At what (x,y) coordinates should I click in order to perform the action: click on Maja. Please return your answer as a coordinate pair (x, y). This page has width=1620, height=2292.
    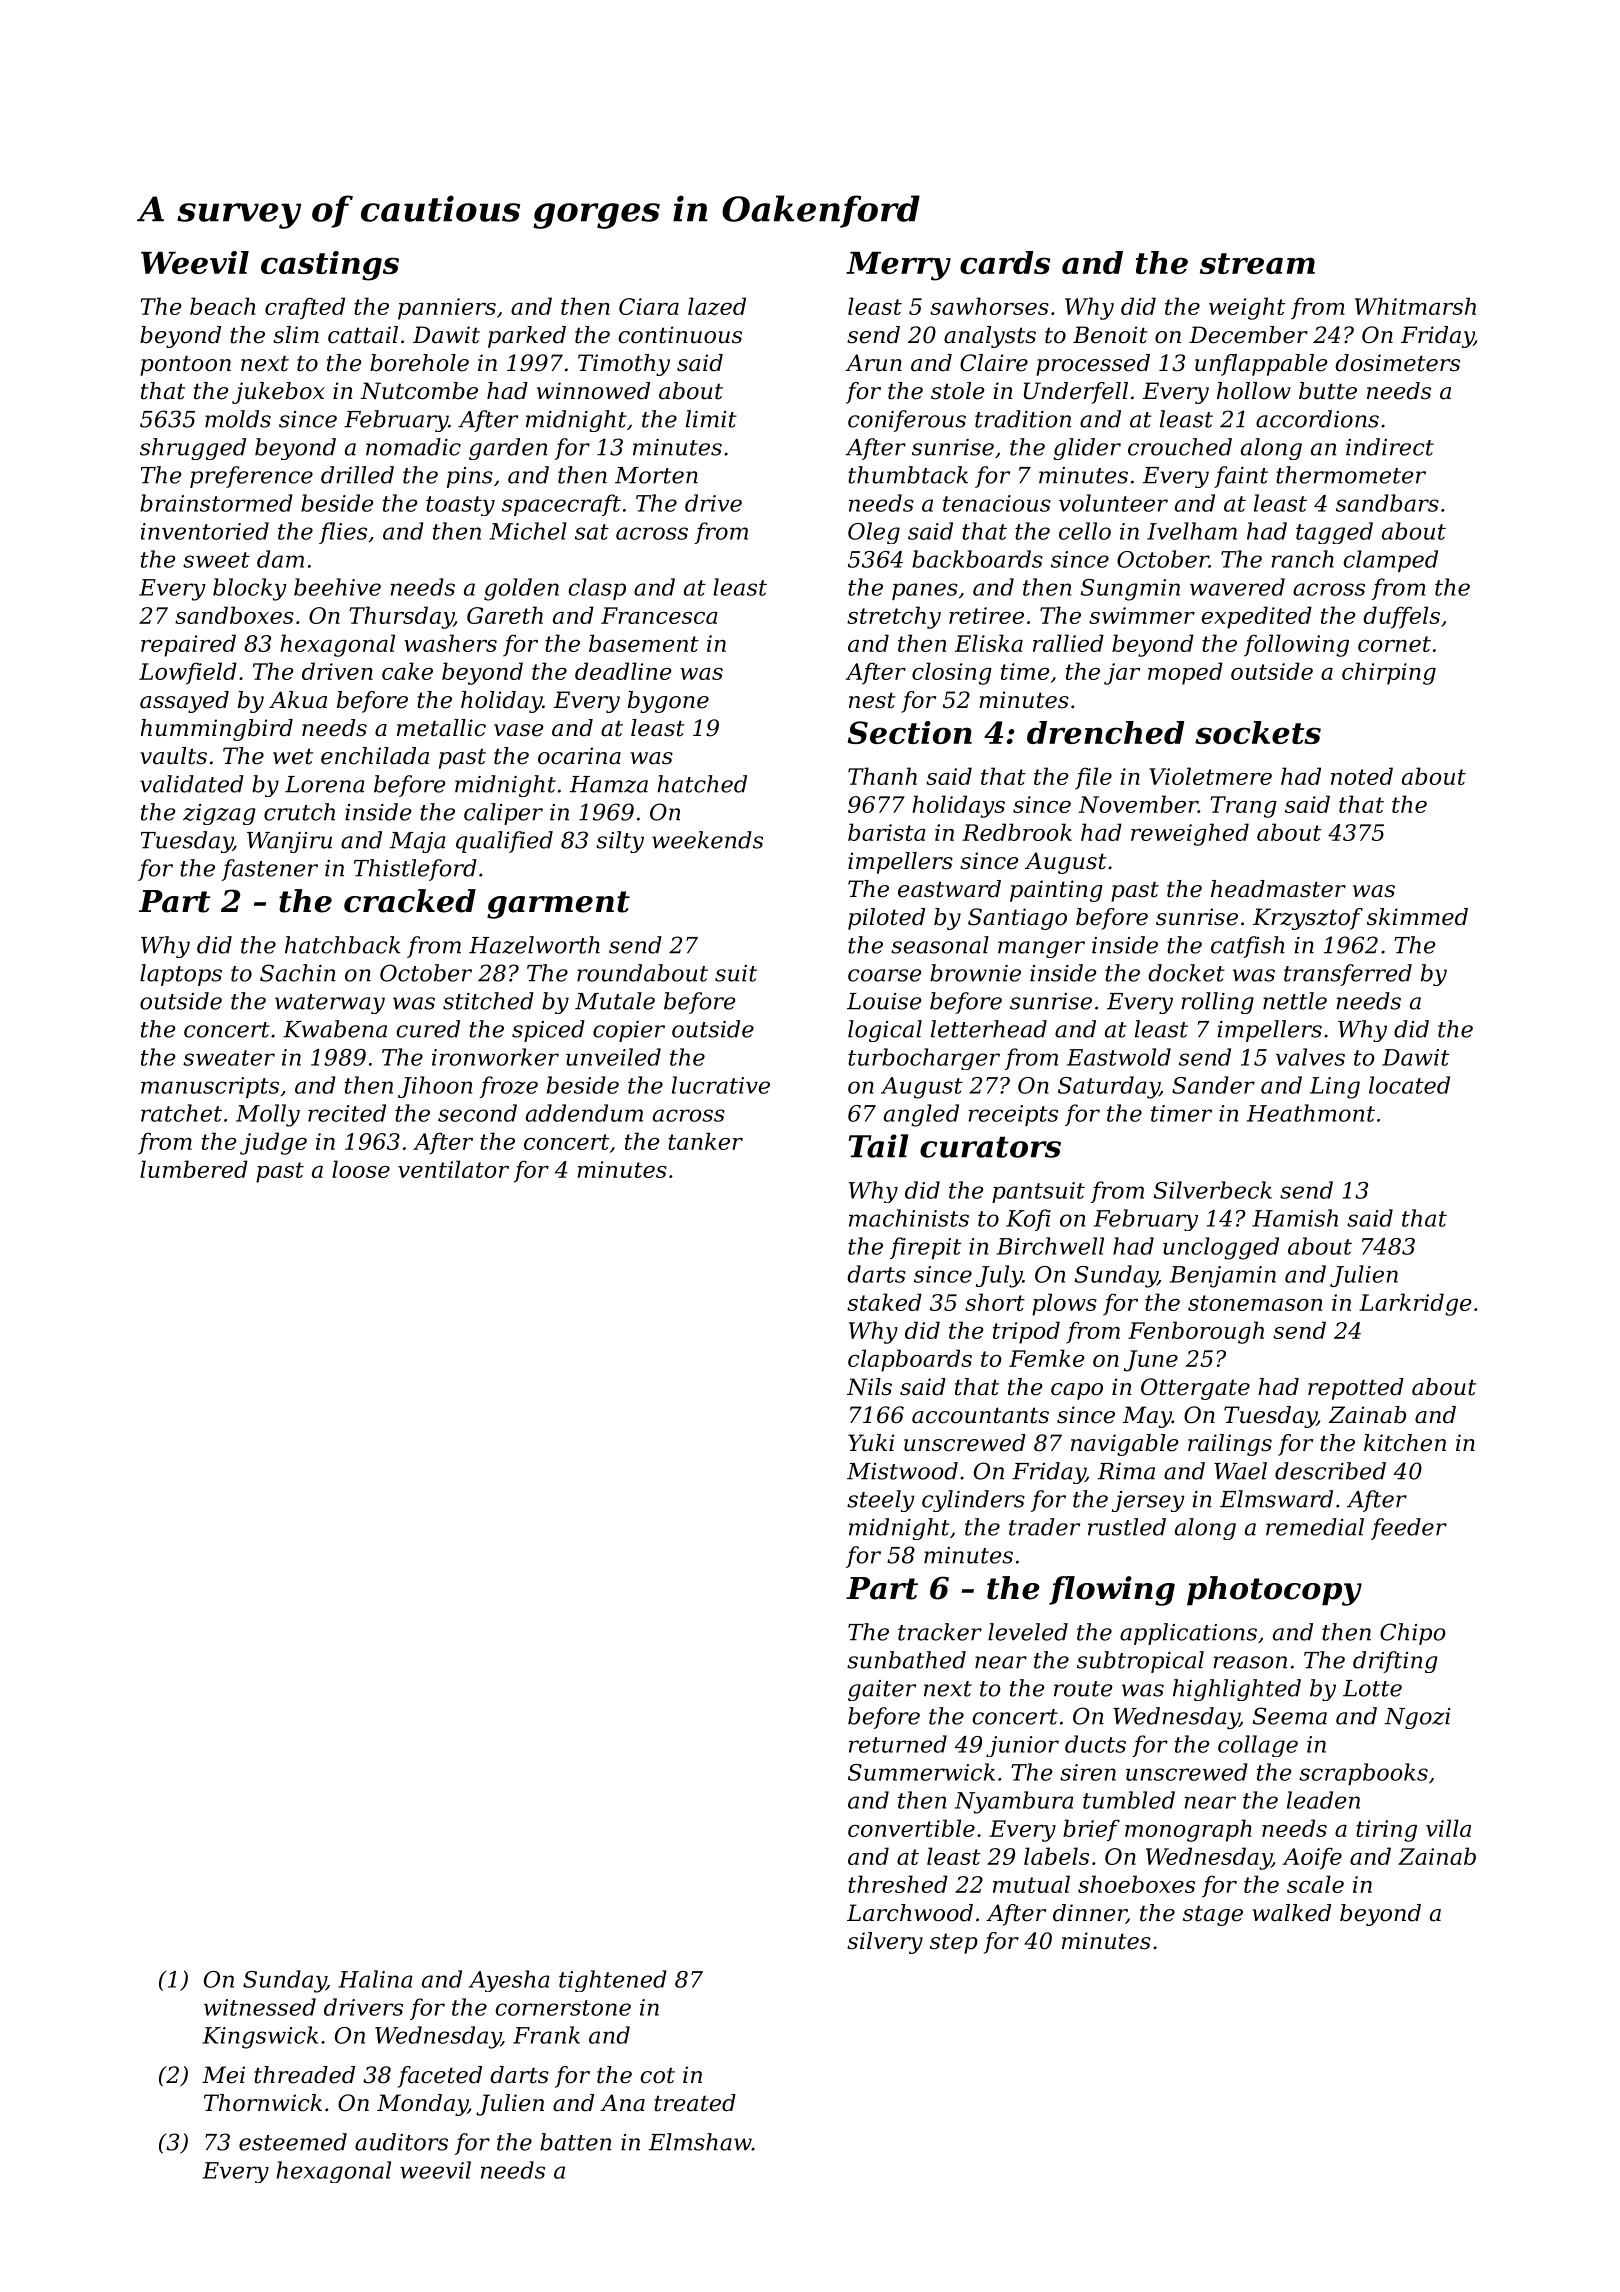
    Looking at the image, I should click on (417, 842).
